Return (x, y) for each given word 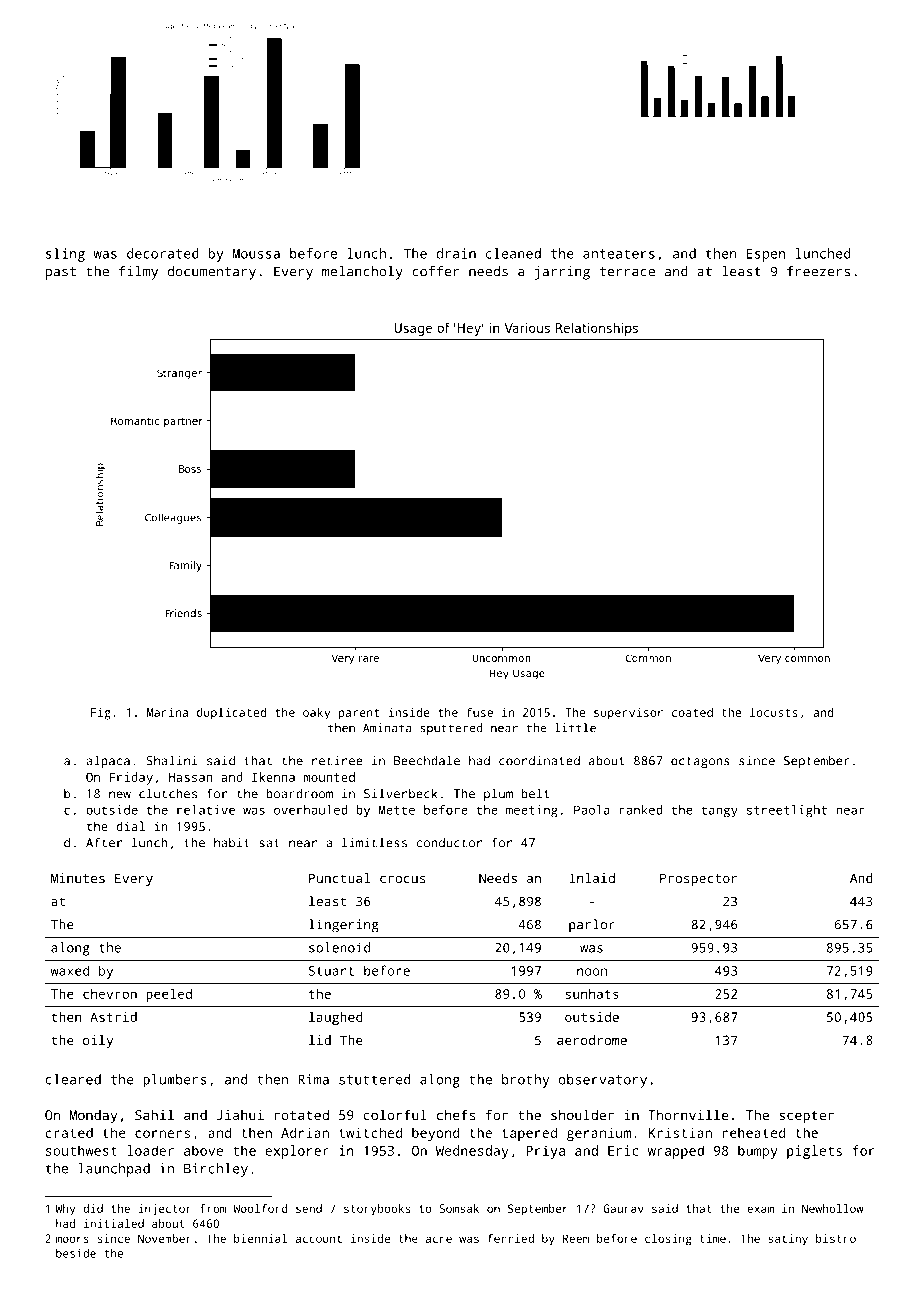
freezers (818, 271)
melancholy (362, 273)
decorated (163, 253)
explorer (297, 1152)
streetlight (787, 811)
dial (130, 826)
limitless (374, 842)
